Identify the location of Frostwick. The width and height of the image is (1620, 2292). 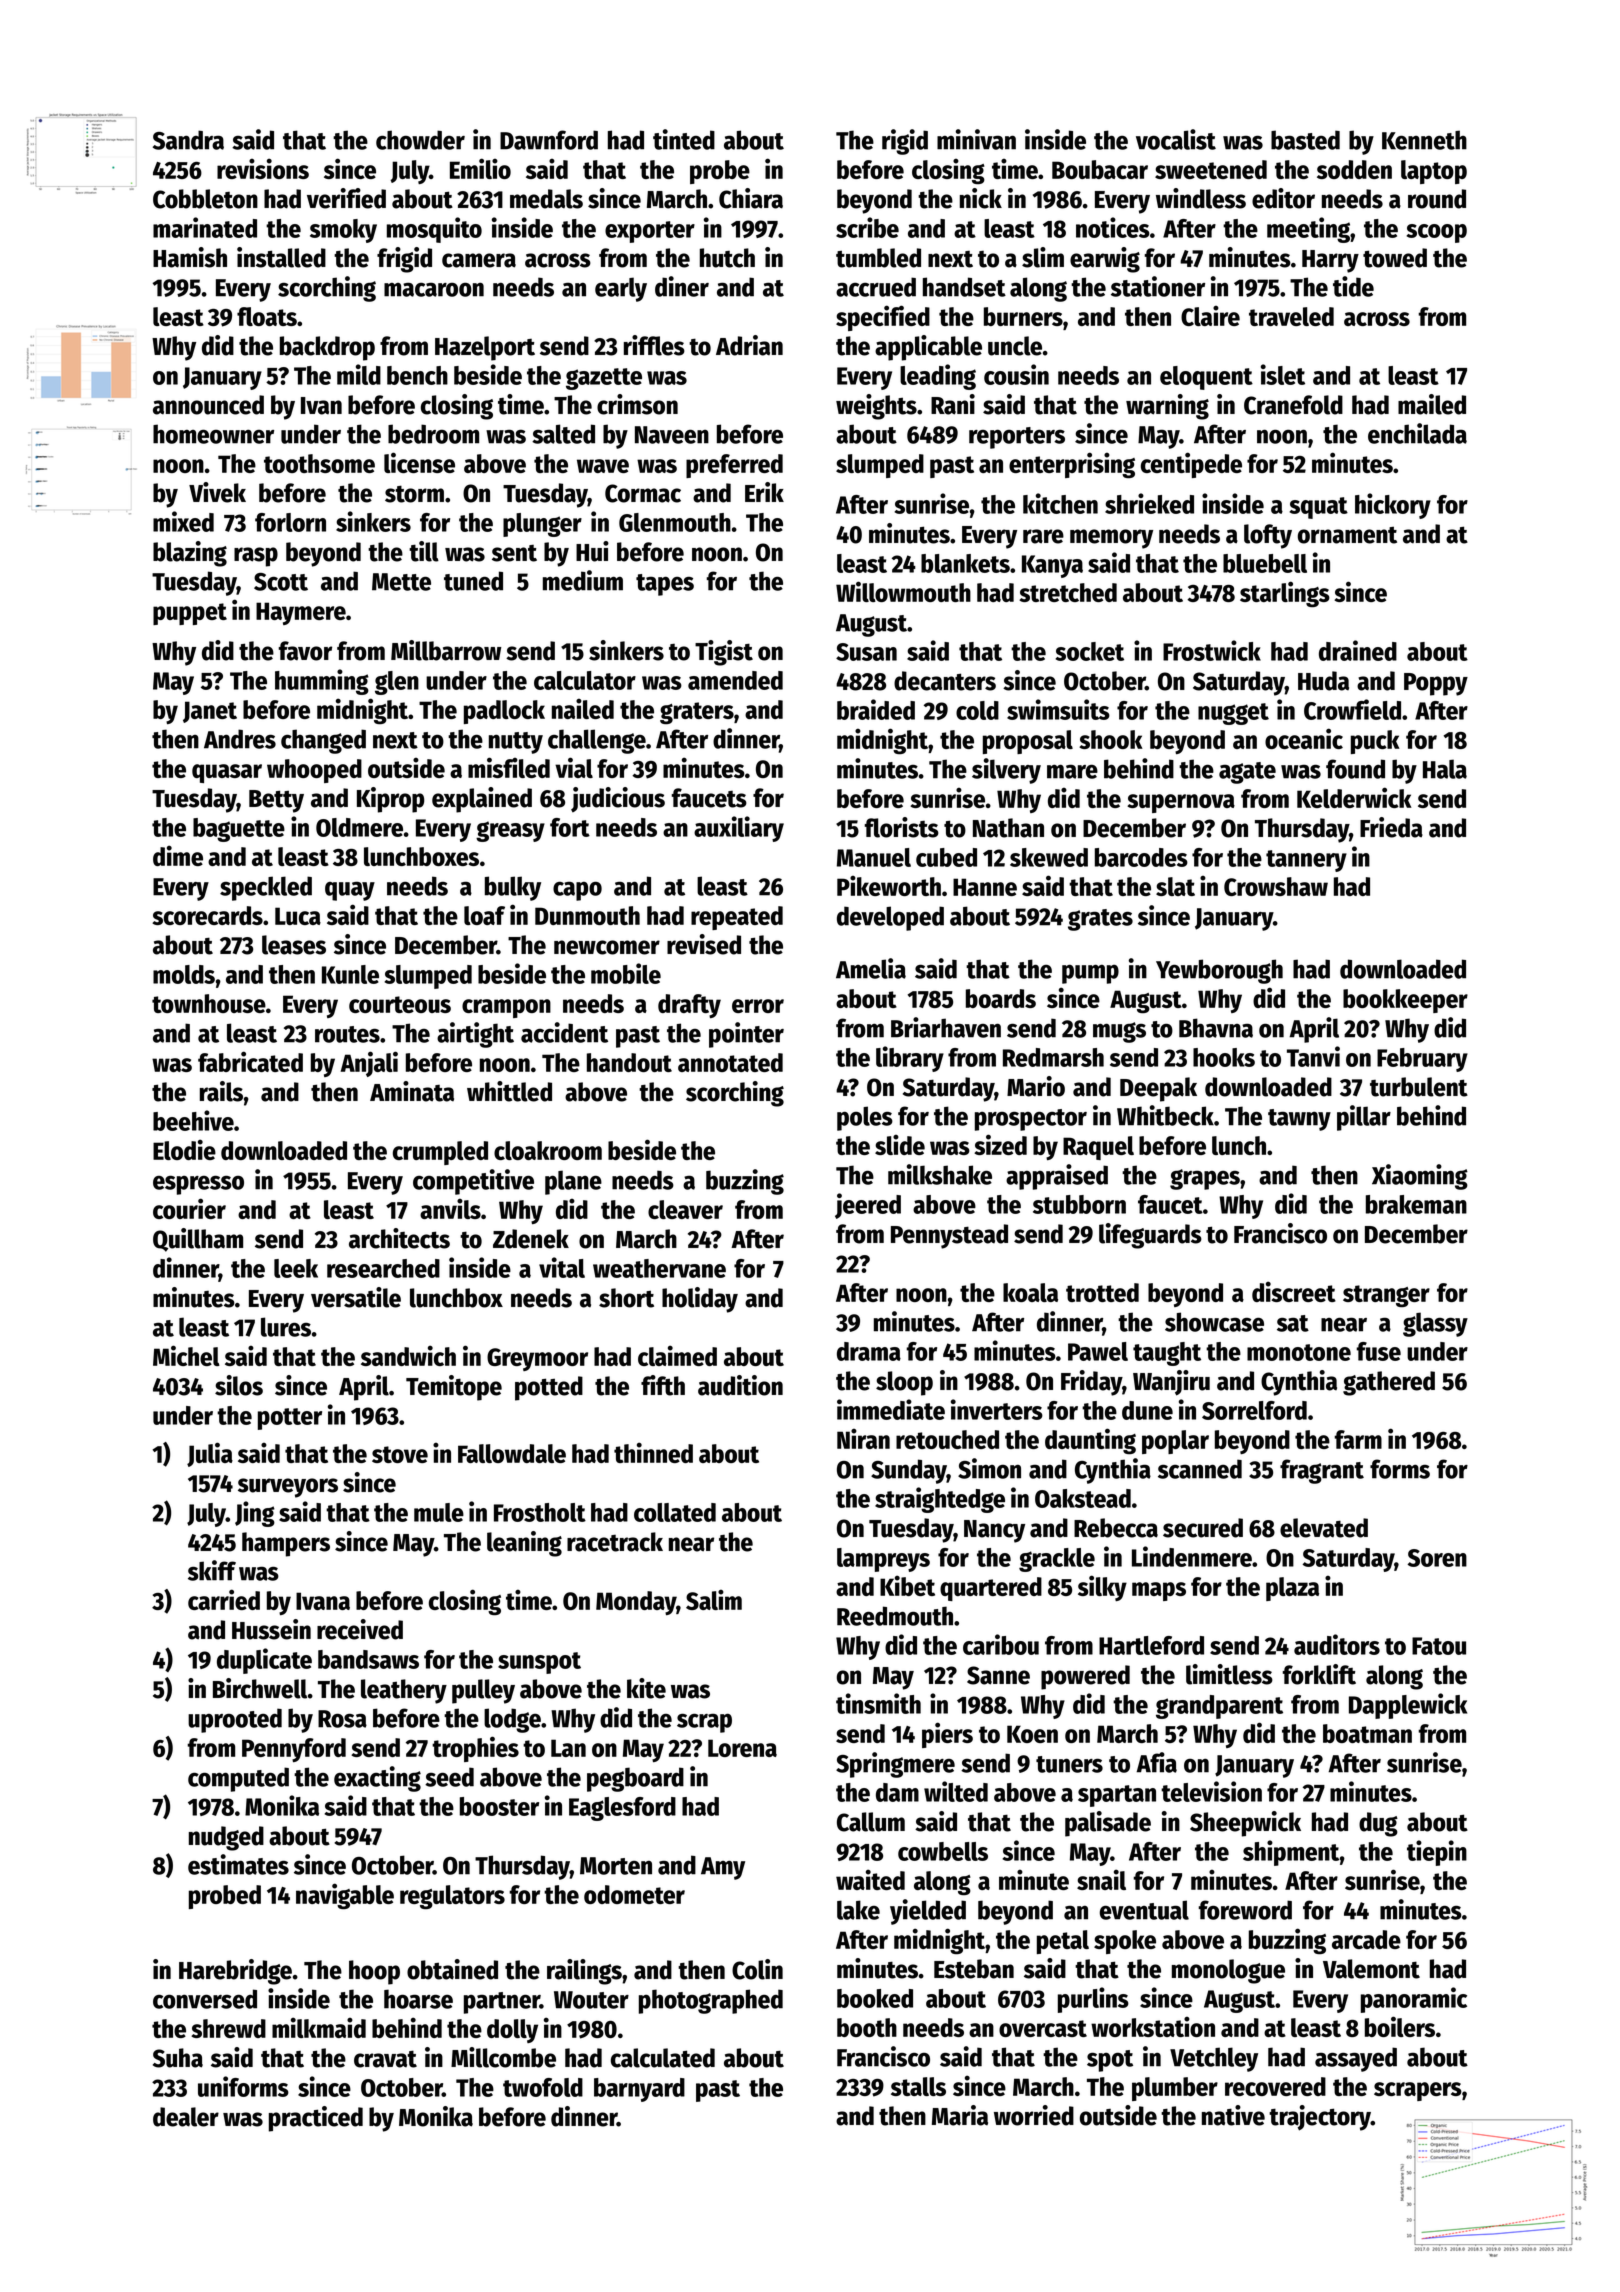
(1212, 650).
